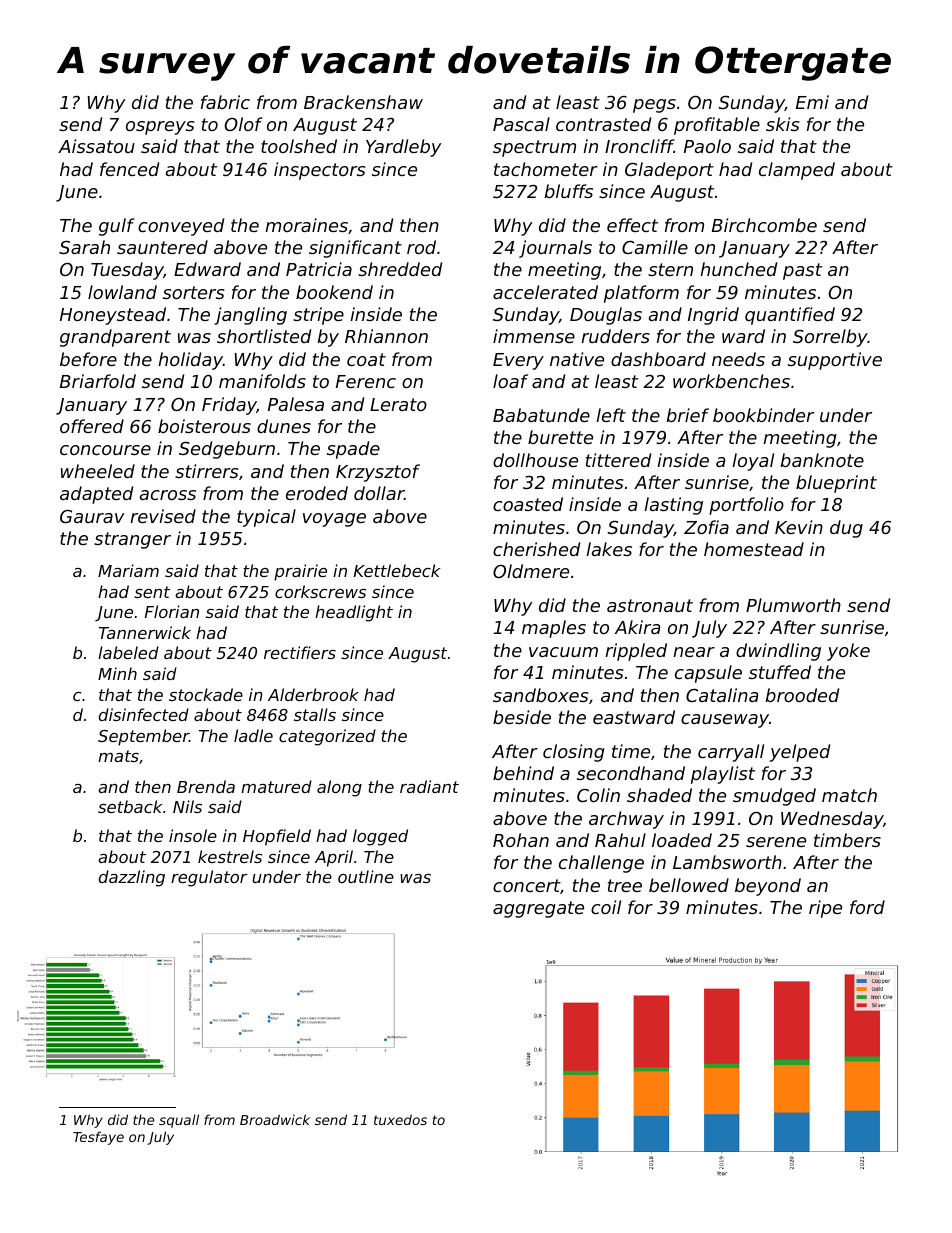 This page has width=952, height=1233. What do you see at coordinates (363, 102) in the page?
I see `Brackenshaw` at bounding box center [363, 102].
